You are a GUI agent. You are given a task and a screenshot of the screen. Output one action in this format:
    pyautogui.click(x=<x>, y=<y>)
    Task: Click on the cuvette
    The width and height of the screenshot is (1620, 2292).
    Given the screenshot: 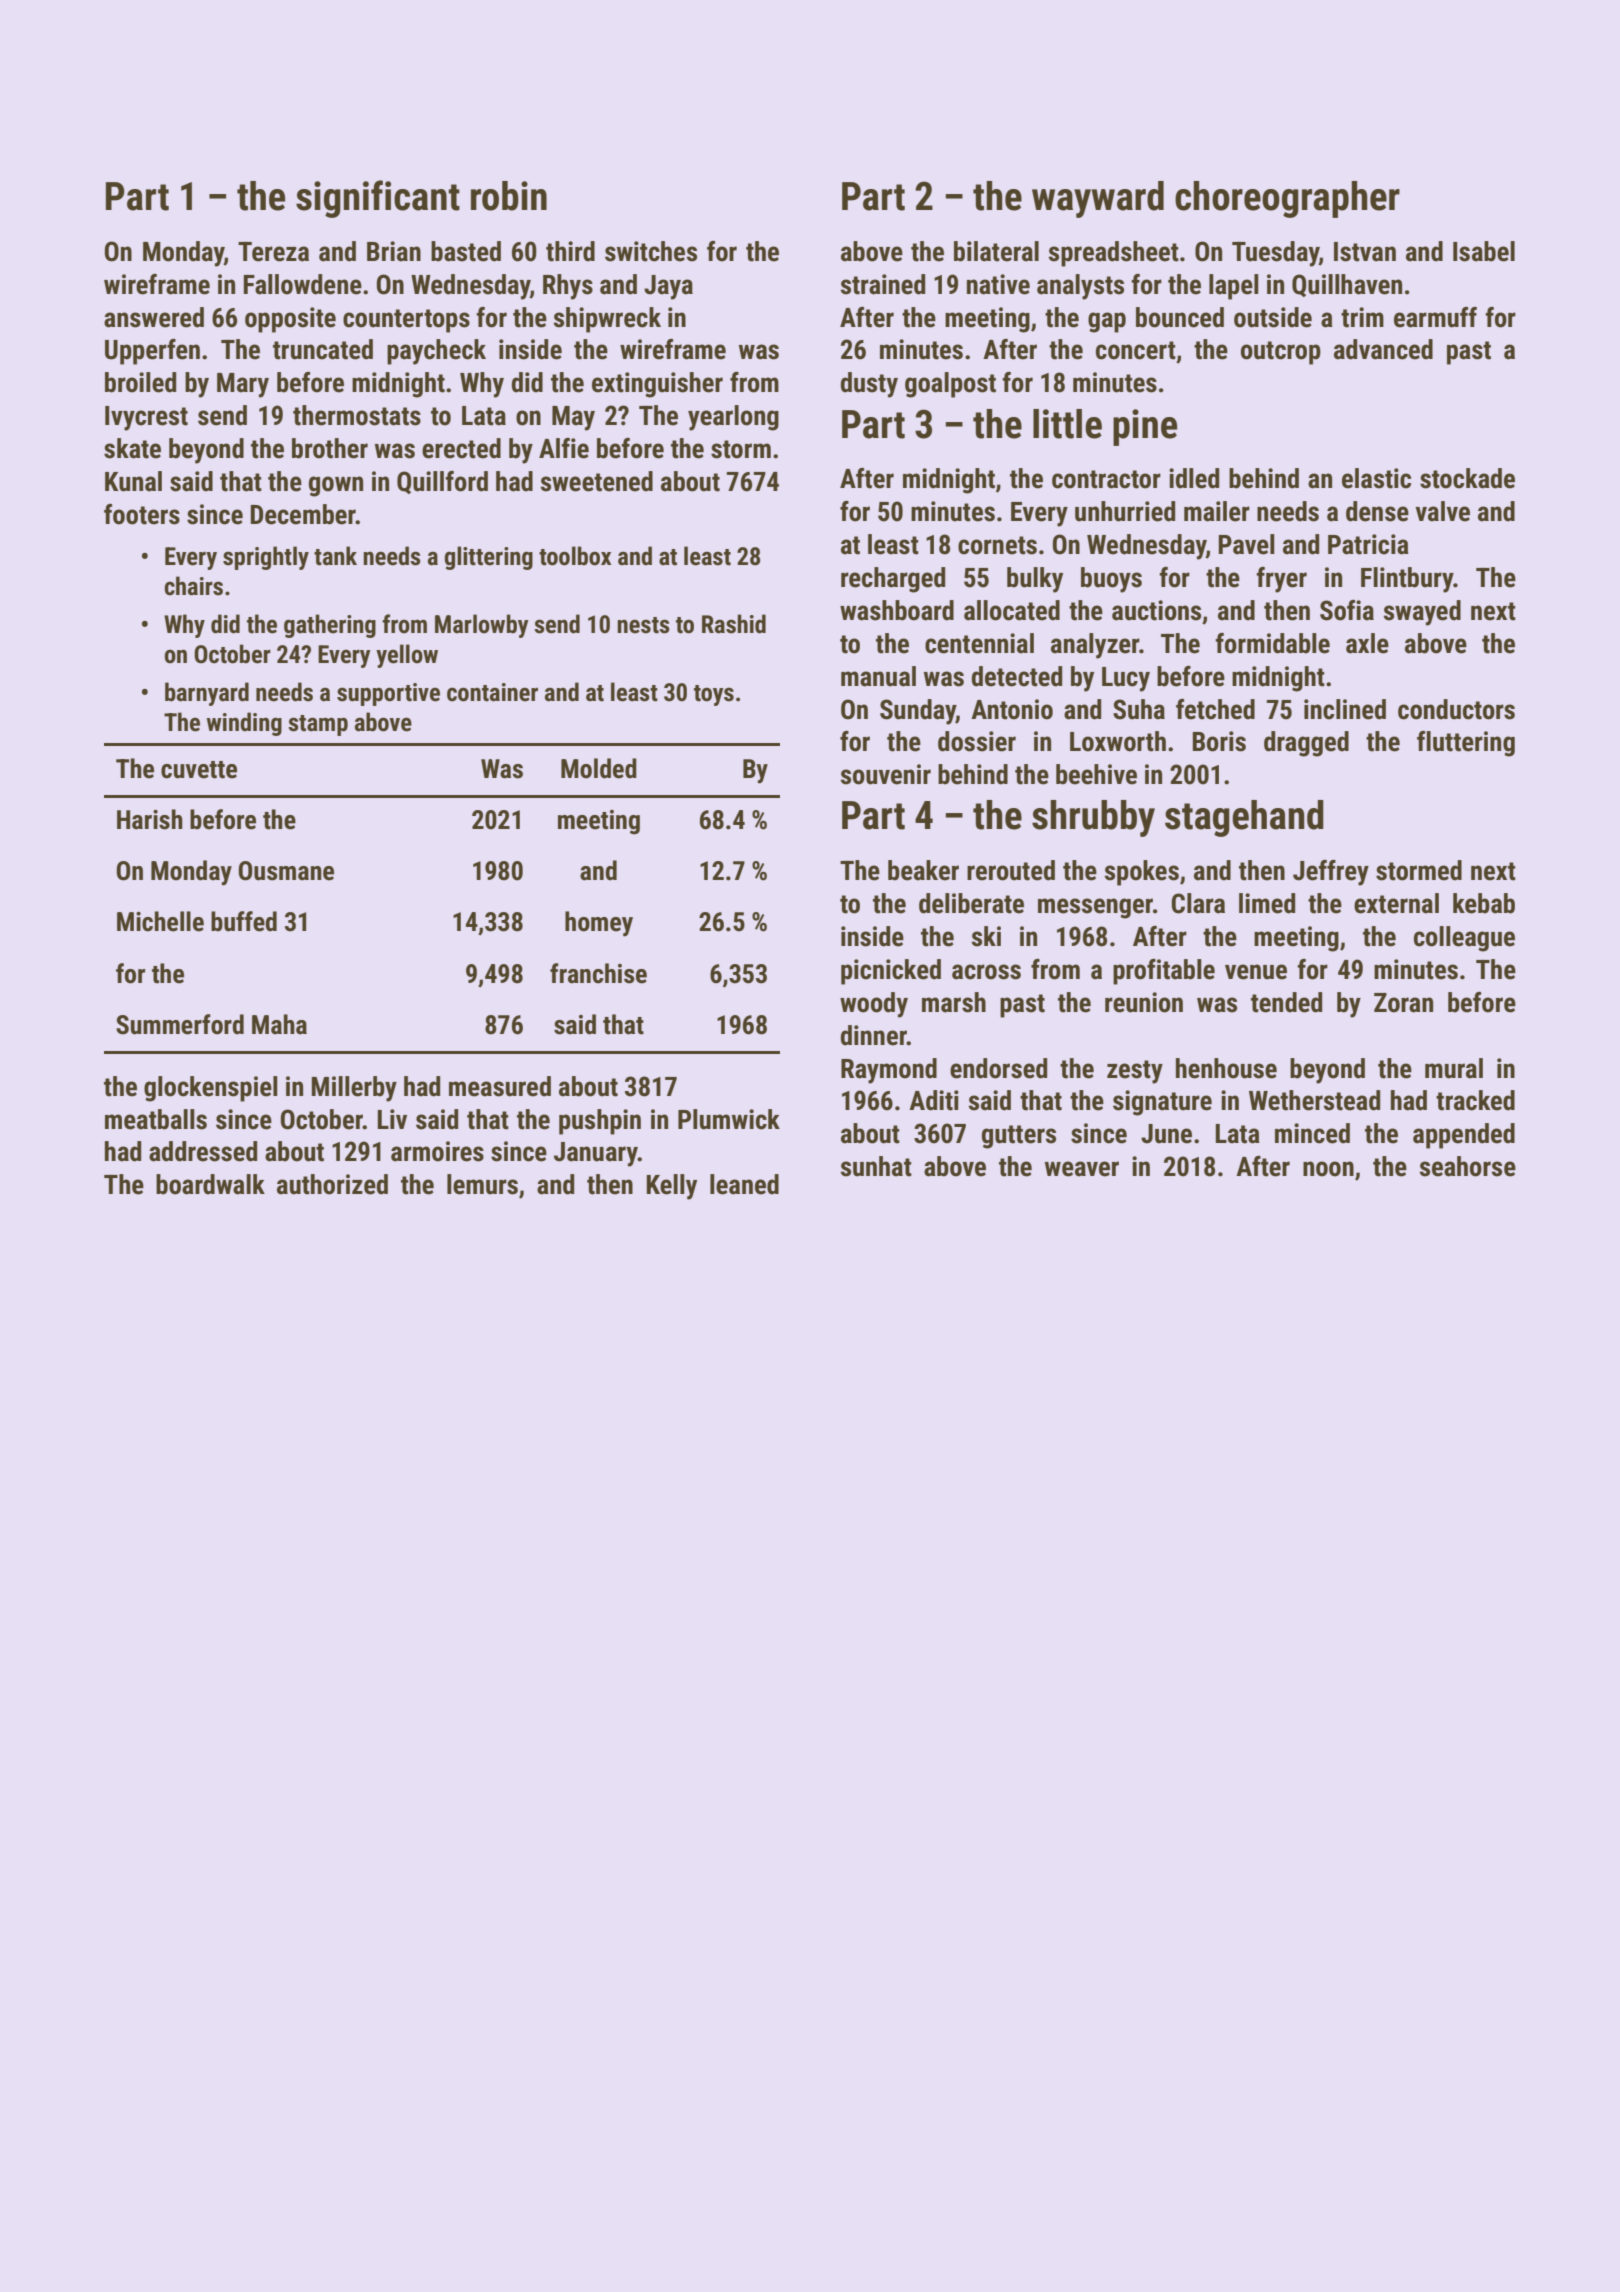 What is the action you would take?
    pyautogui.click(x=199, y=770)
